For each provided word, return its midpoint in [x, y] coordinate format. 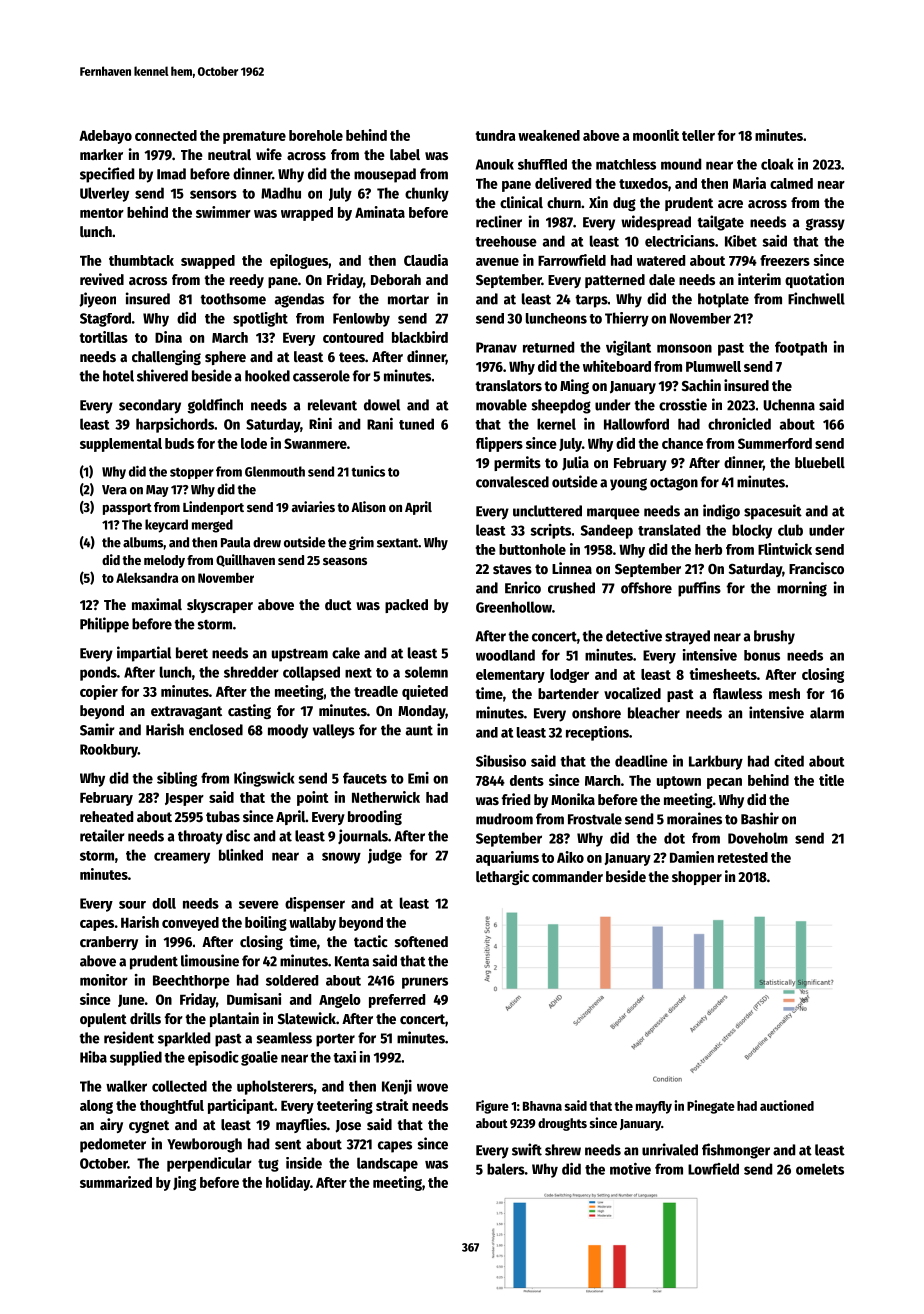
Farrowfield [572, 260]
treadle [376, 691]
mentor [102, 213]
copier [99, 692]
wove [432, 1087]
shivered [162, 375]
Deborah [396, 279]
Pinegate [711, 1107]
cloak [777, 164]
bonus [762, 655]
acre [730, 204]
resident [129, 1037]
